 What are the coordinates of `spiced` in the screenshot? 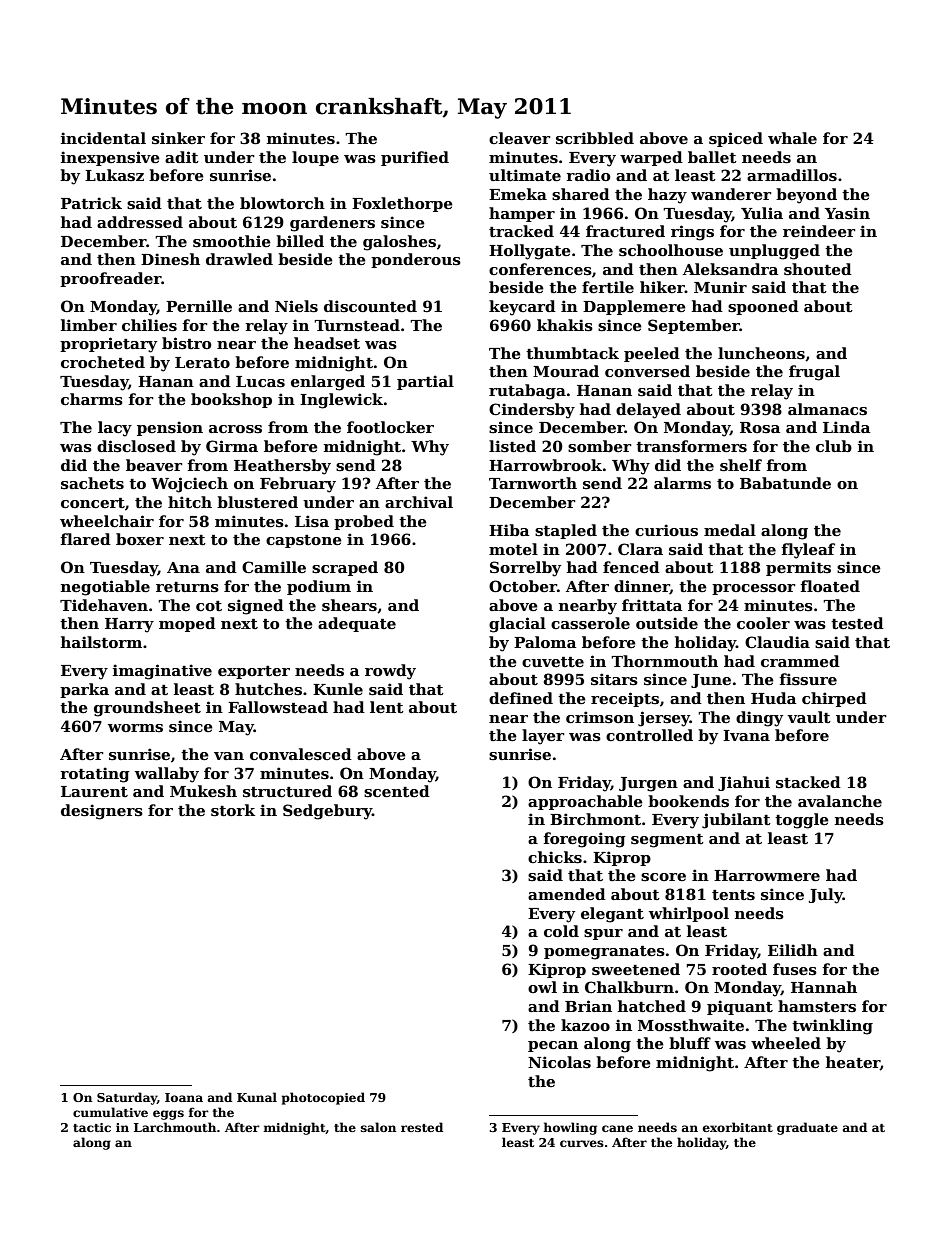 It's located at (736, 139).
